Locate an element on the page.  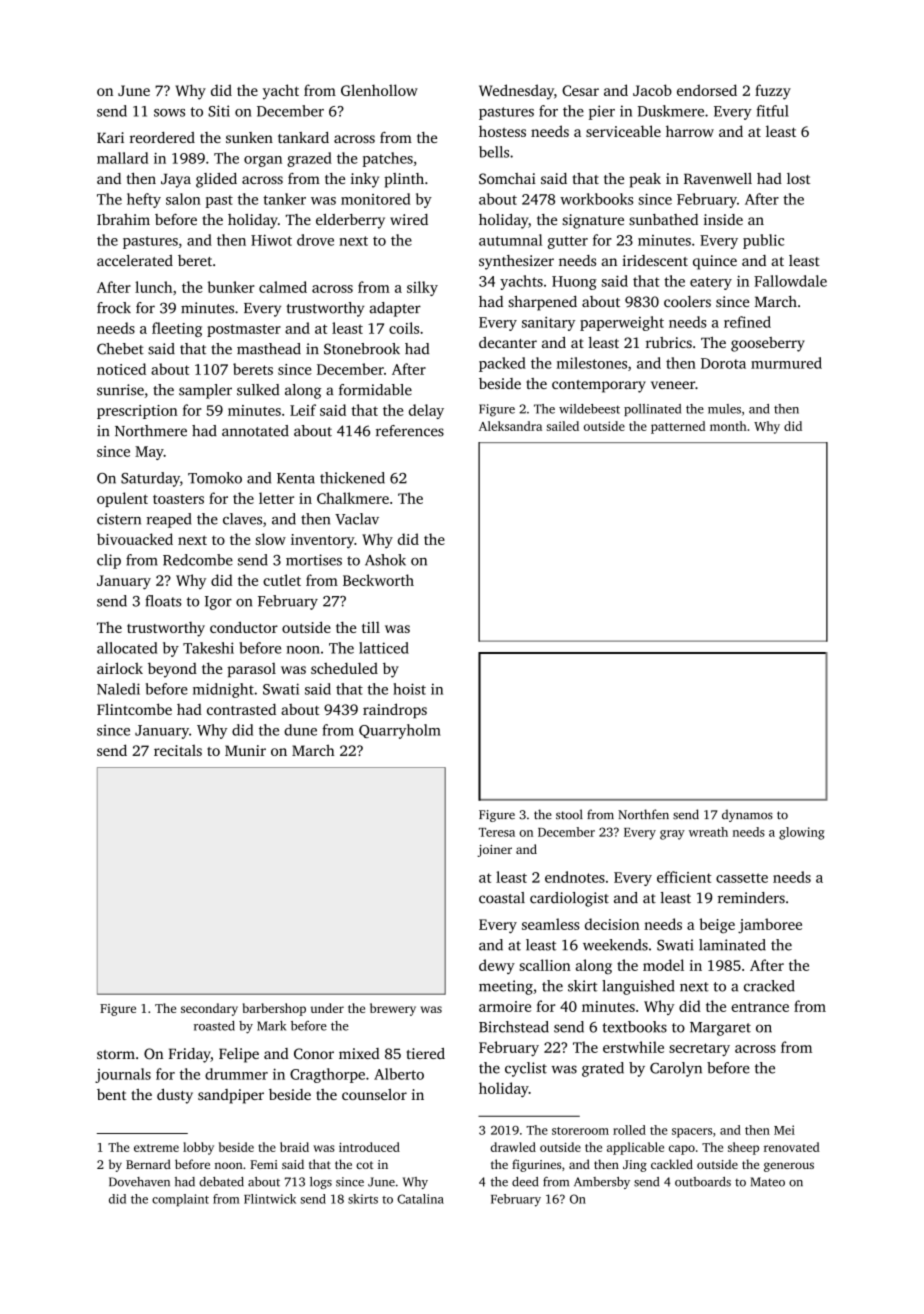
Ashok is located at coordinates (385, 560).
